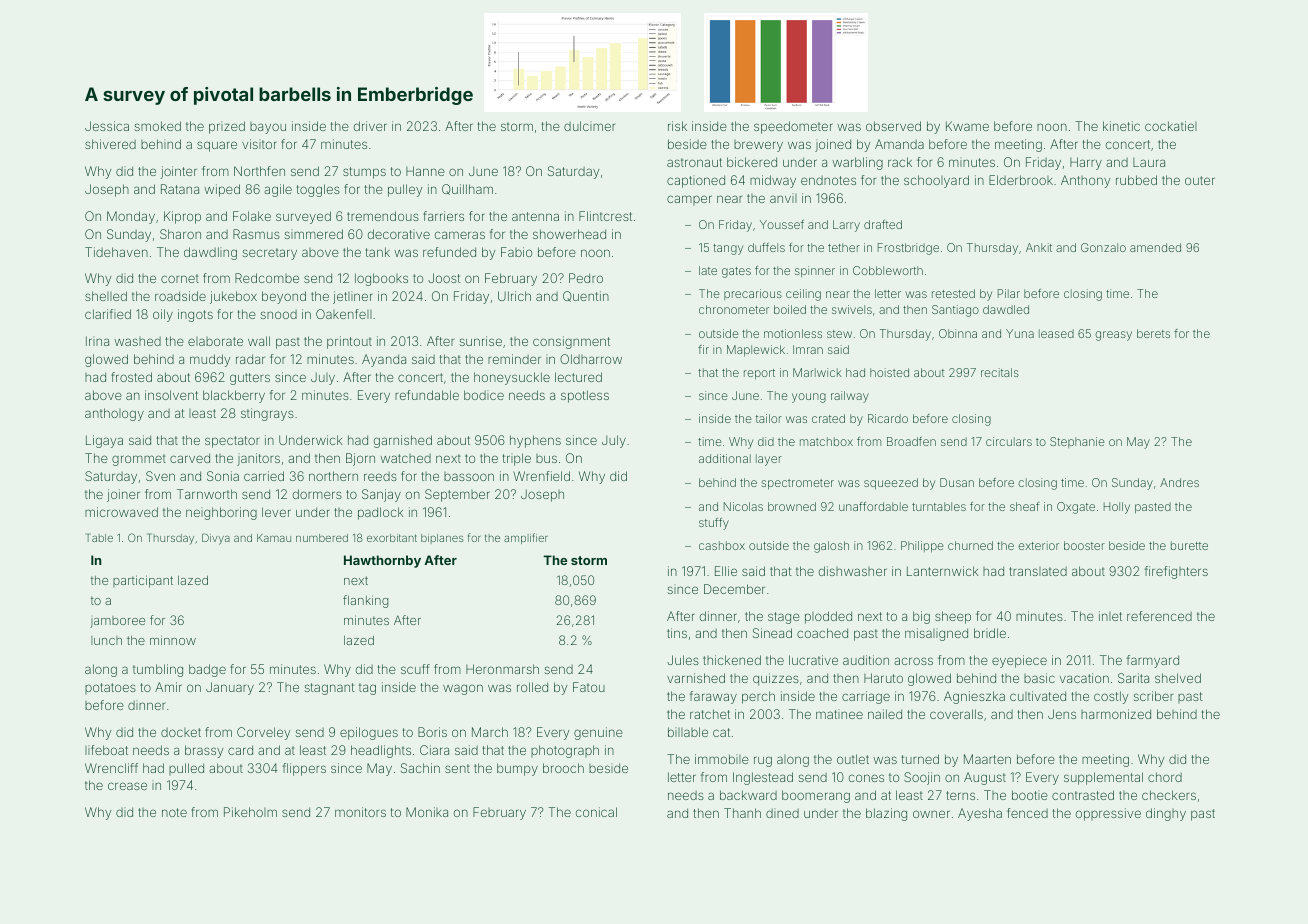  Describe the element at coordinates (121, 512) in the screenshot. I see `microwaved` at that location.
